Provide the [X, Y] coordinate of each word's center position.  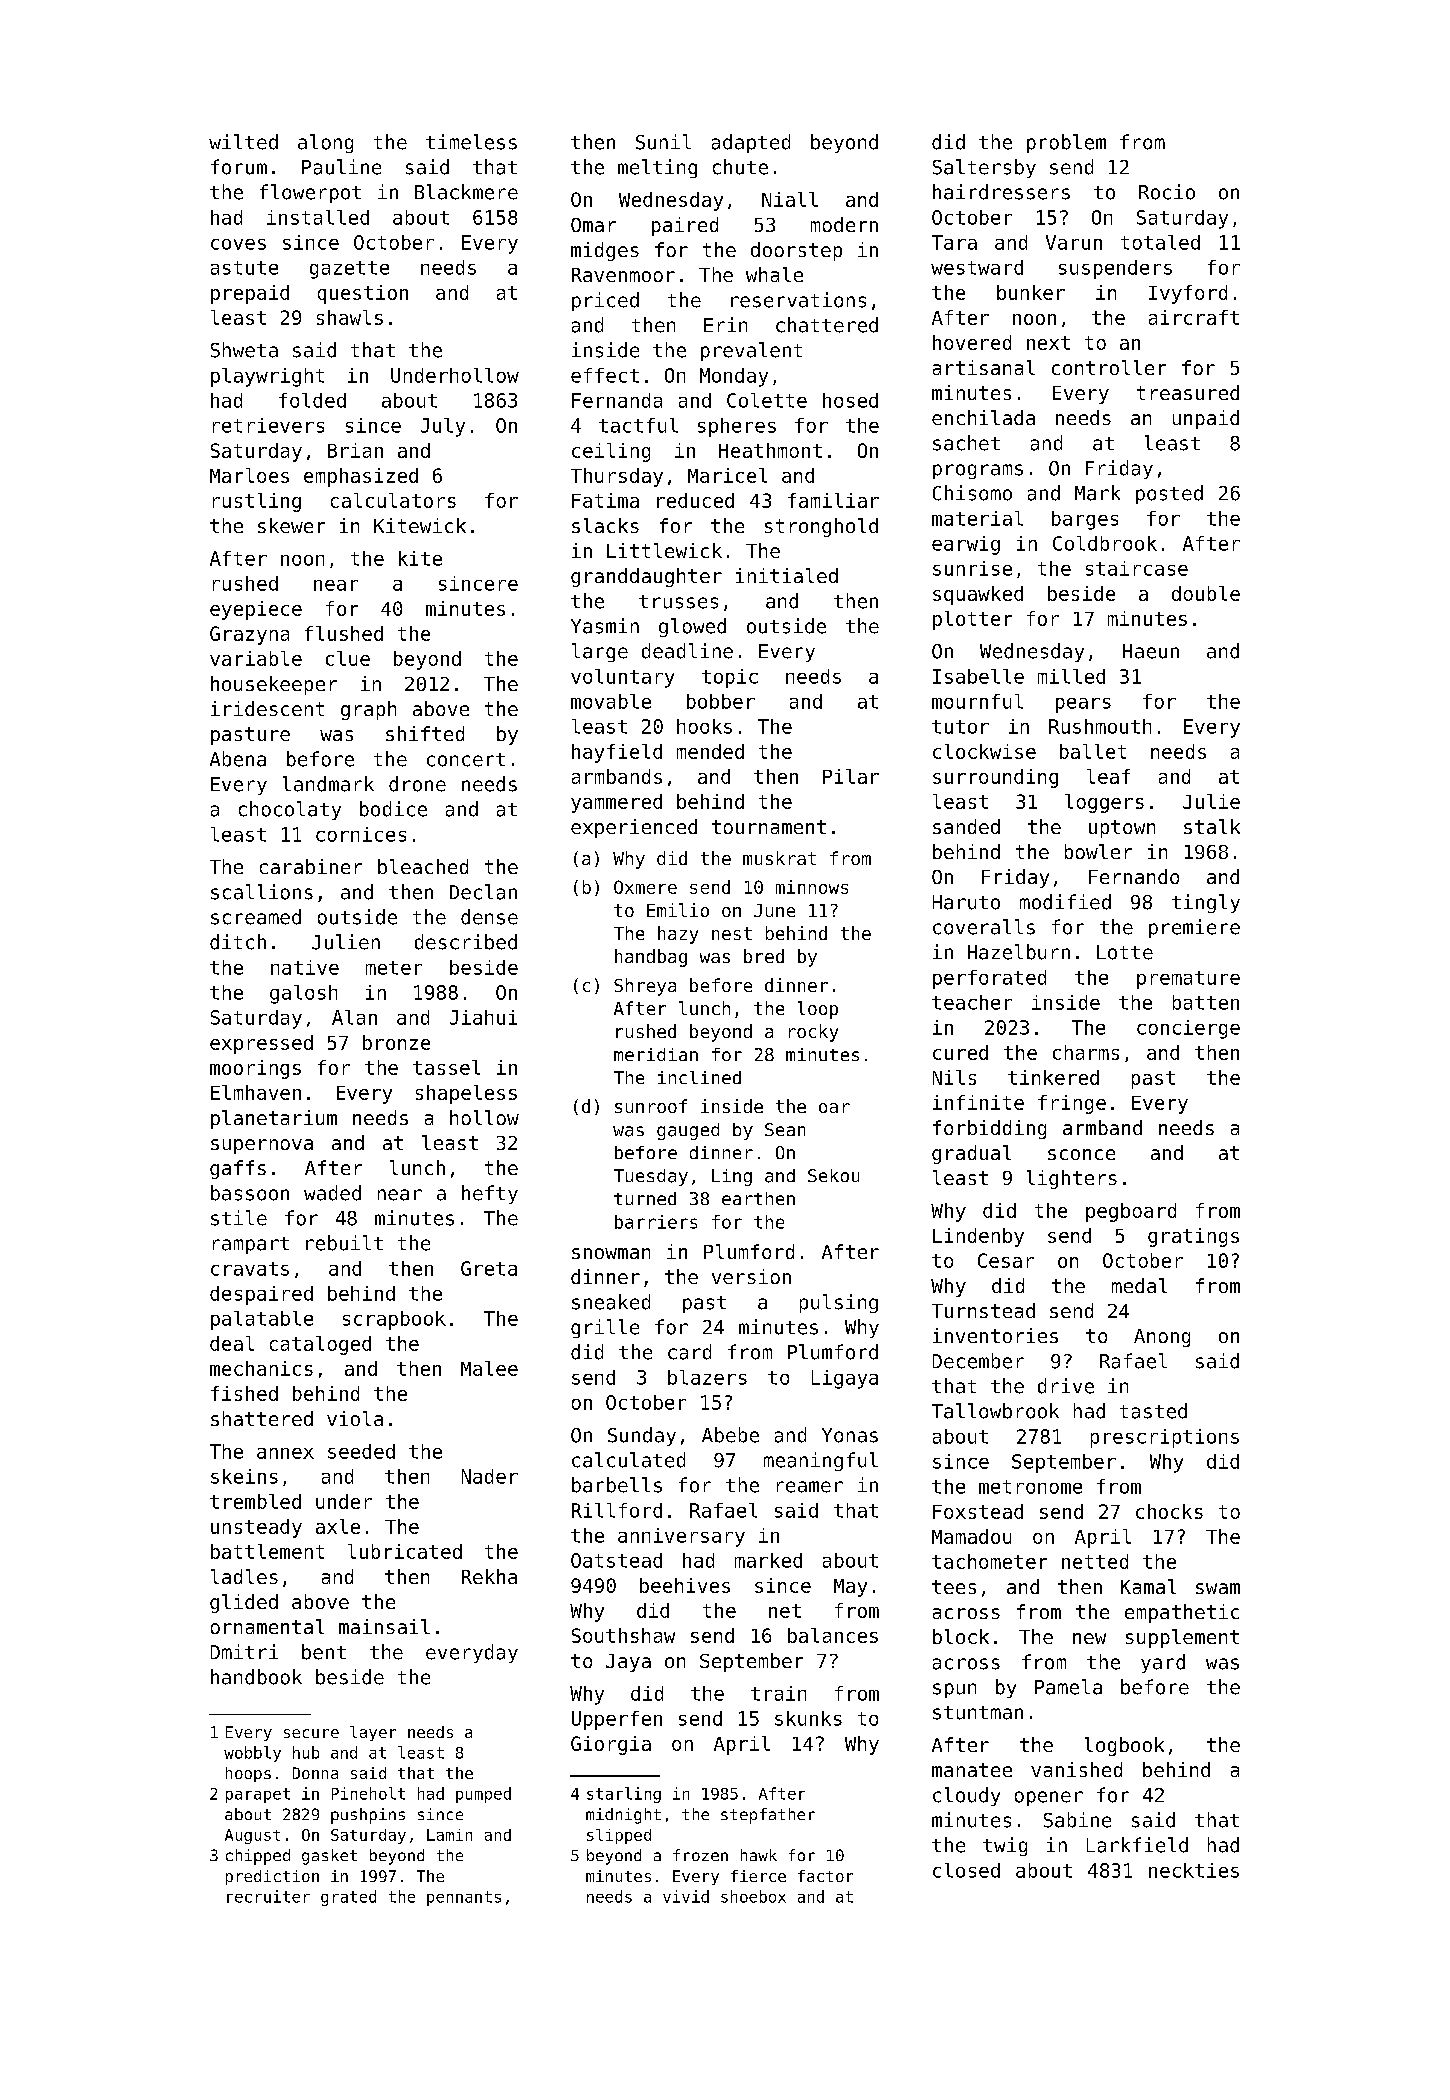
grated [348, 1898]
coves [238, 244]
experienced [634, 828]
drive [1066, 1386]
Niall [790, 199]
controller [1109, 367]
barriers [656, 1222]
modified [1065, 902]
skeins [244, 1476]
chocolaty [290, 810]
